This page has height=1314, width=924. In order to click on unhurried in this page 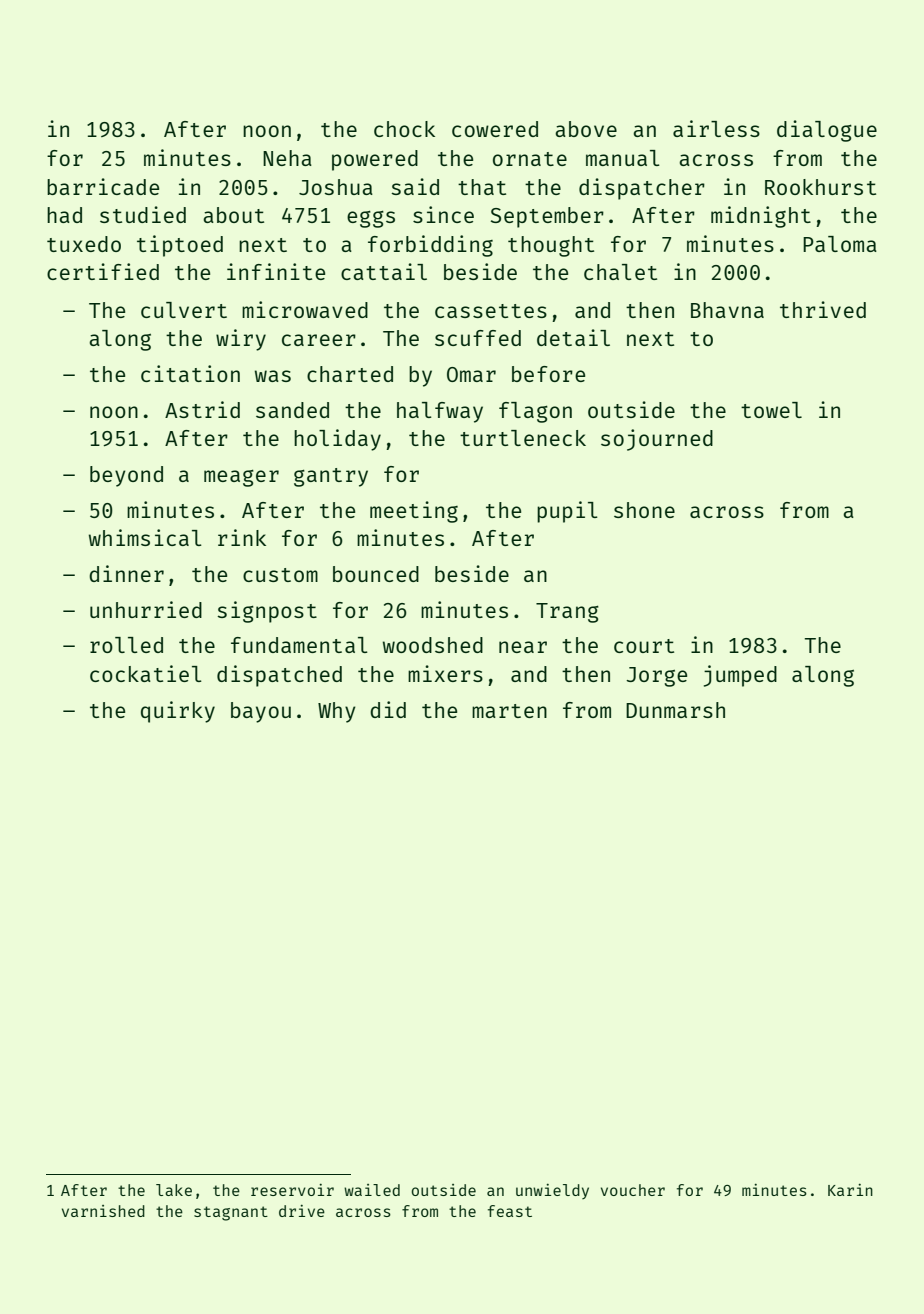, I will do `click(146, 609)`.
